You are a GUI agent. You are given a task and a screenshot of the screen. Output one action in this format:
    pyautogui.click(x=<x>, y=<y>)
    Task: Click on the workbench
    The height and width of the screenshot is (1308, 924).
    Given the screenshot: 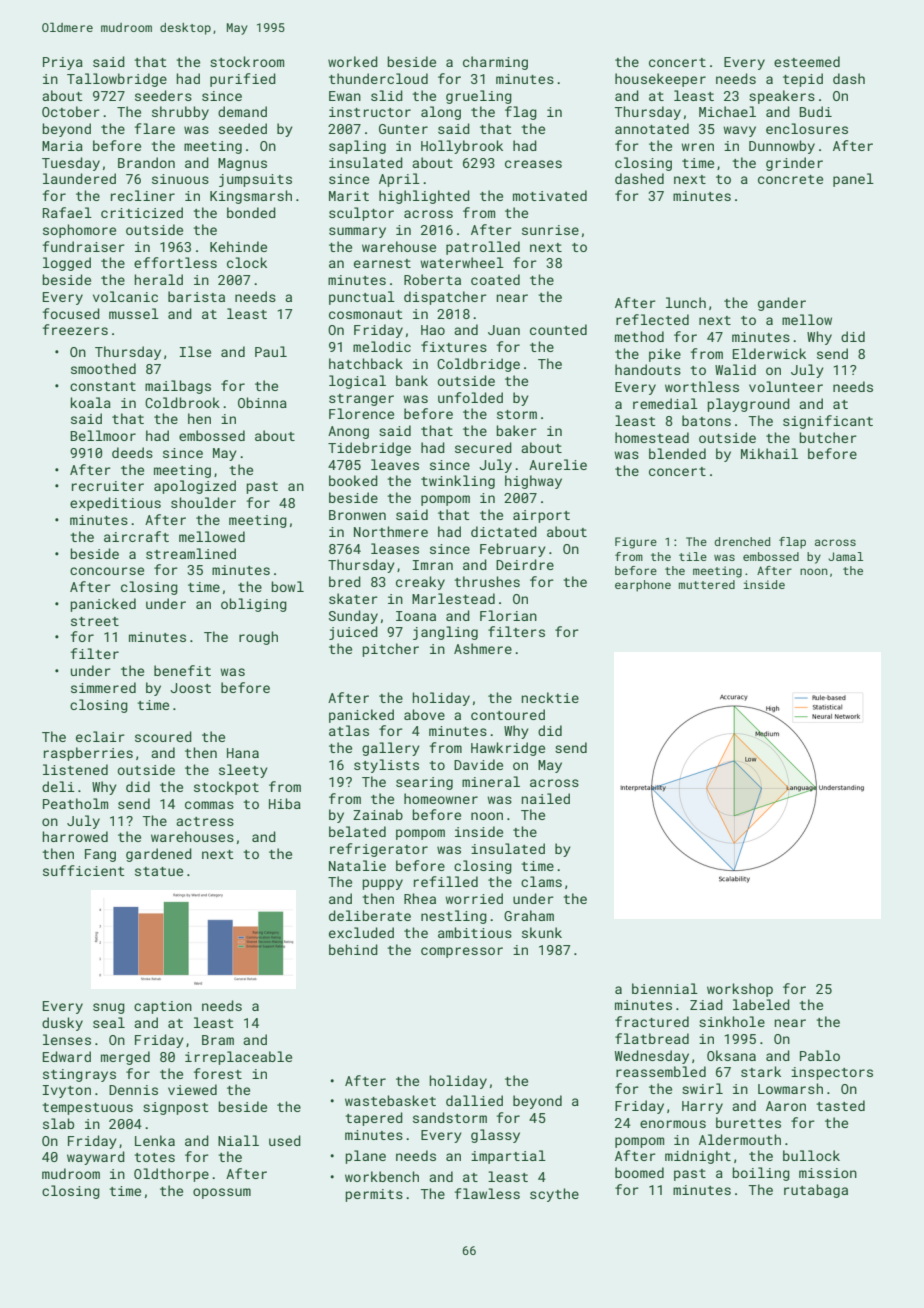 What is the action you would take?
    pyautogui.click(x=382, y=1176)
